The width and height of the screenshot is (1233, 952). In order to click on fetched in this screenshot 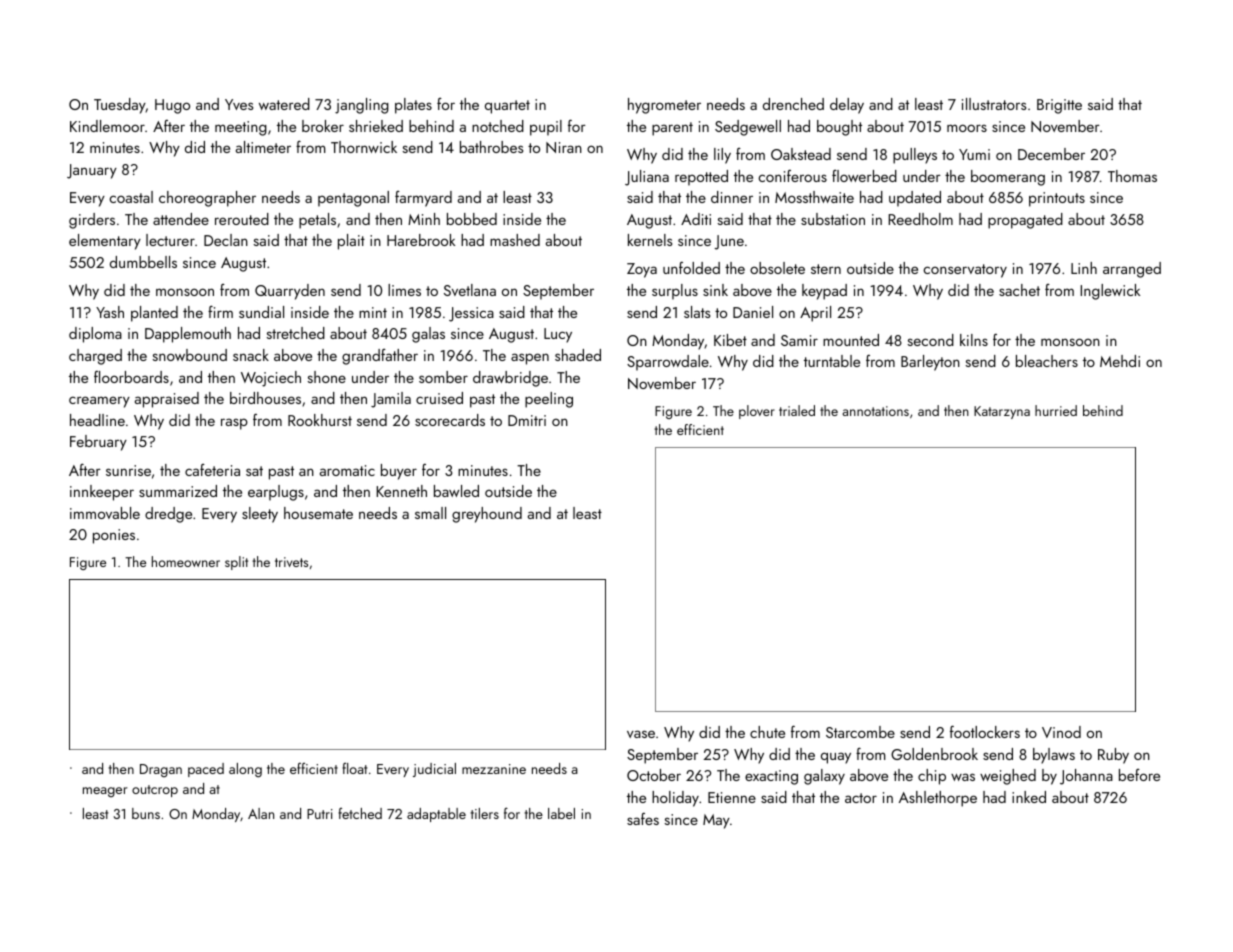, I will do `click(360, 813)`.
